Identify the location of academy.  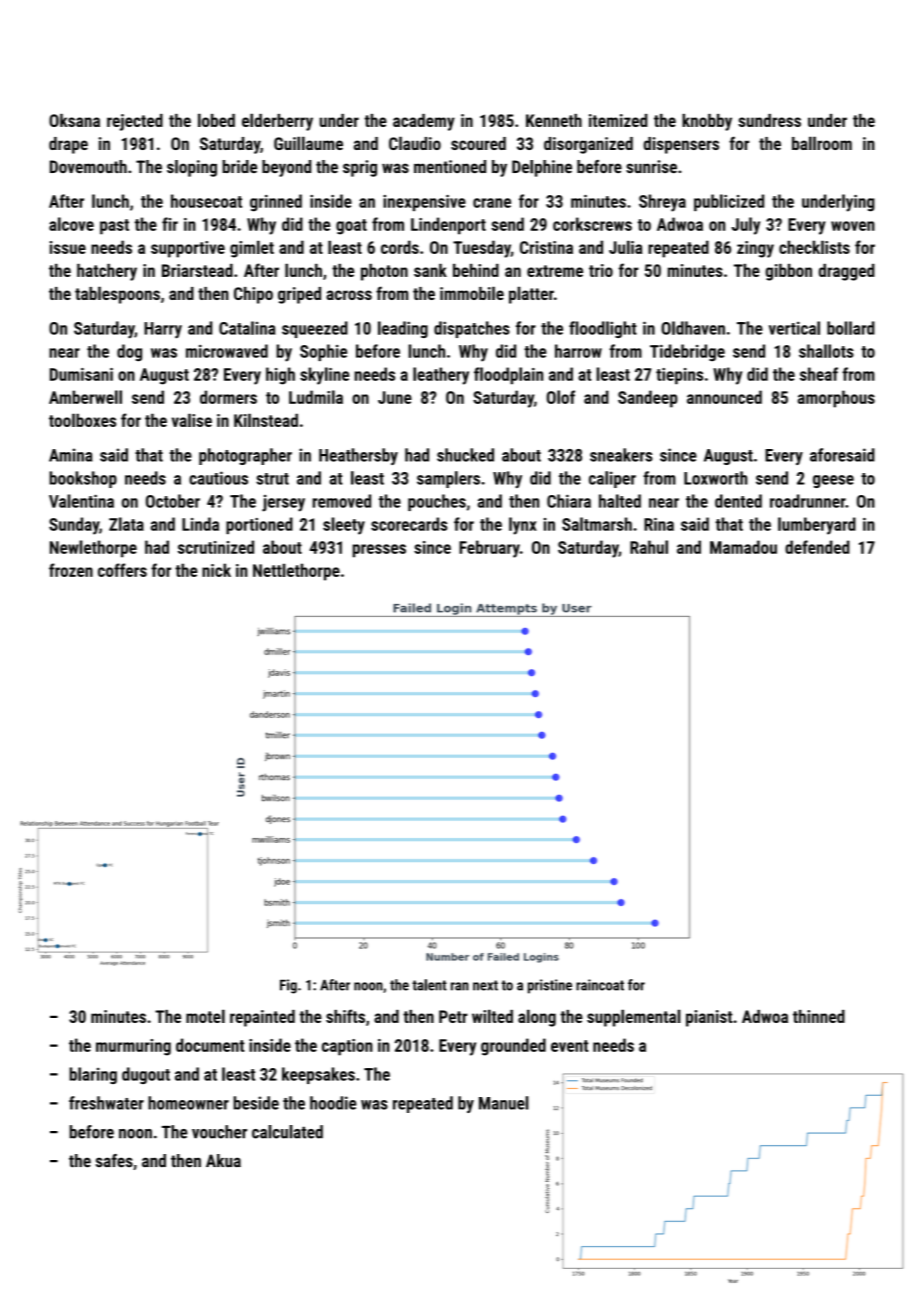
(424, 122).
